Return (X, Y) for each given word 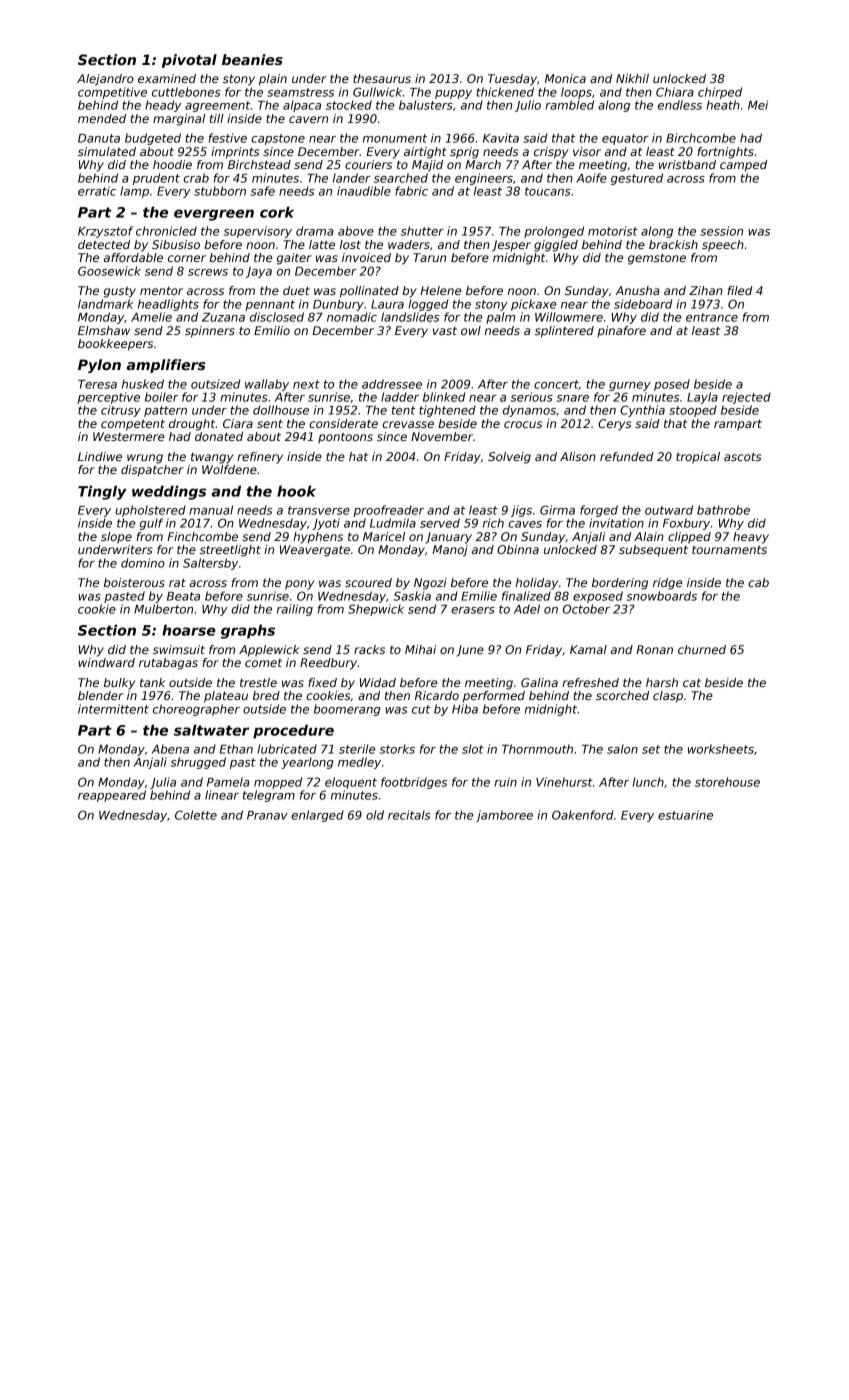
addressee (392, 384)
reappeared (112, 796)
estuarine (685, 815)
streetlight (230, 551)
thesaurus (382, 78)
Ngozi (430, 584)
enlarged (317, 816)
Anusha (638, 290)
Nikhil (632, 78)
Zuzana (223, 317)
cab (758, 582)
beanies (252, 59)
